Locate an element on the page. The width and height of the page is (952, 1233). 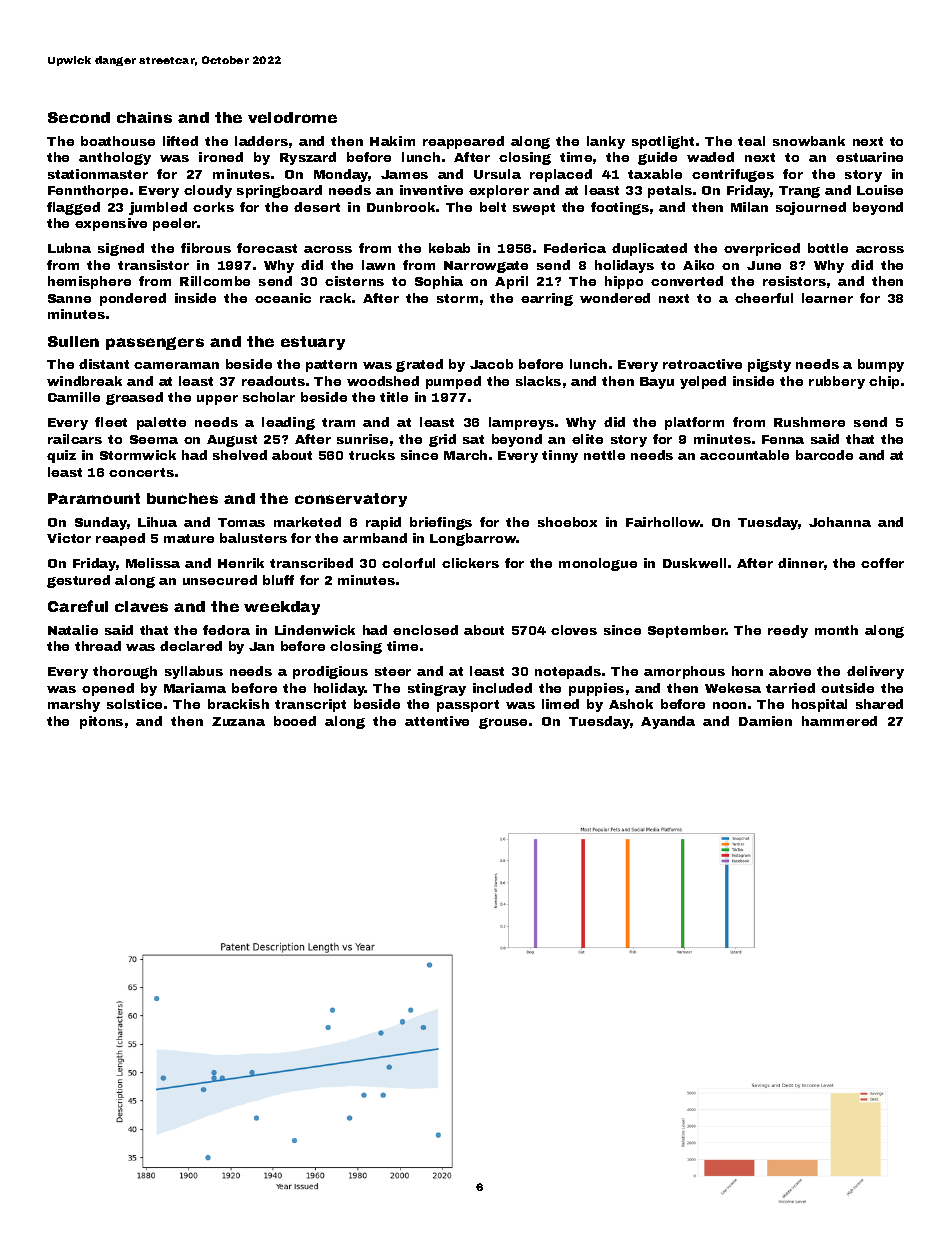
cloudy is located at coordinates (208, 191).
